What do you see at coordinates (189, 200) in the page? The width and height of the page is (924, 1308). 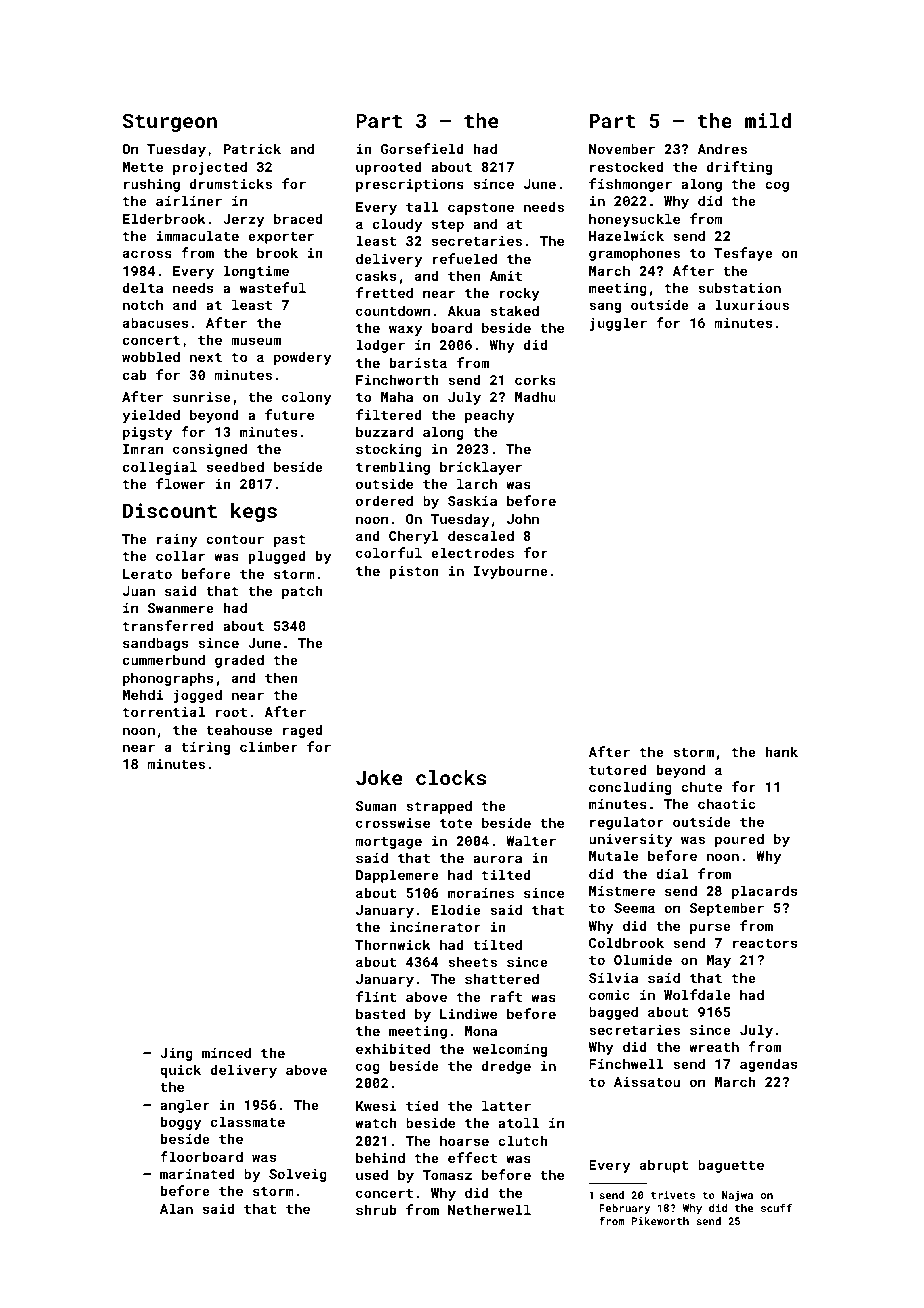 I see `airliner` at bounding box center [189, 200].
